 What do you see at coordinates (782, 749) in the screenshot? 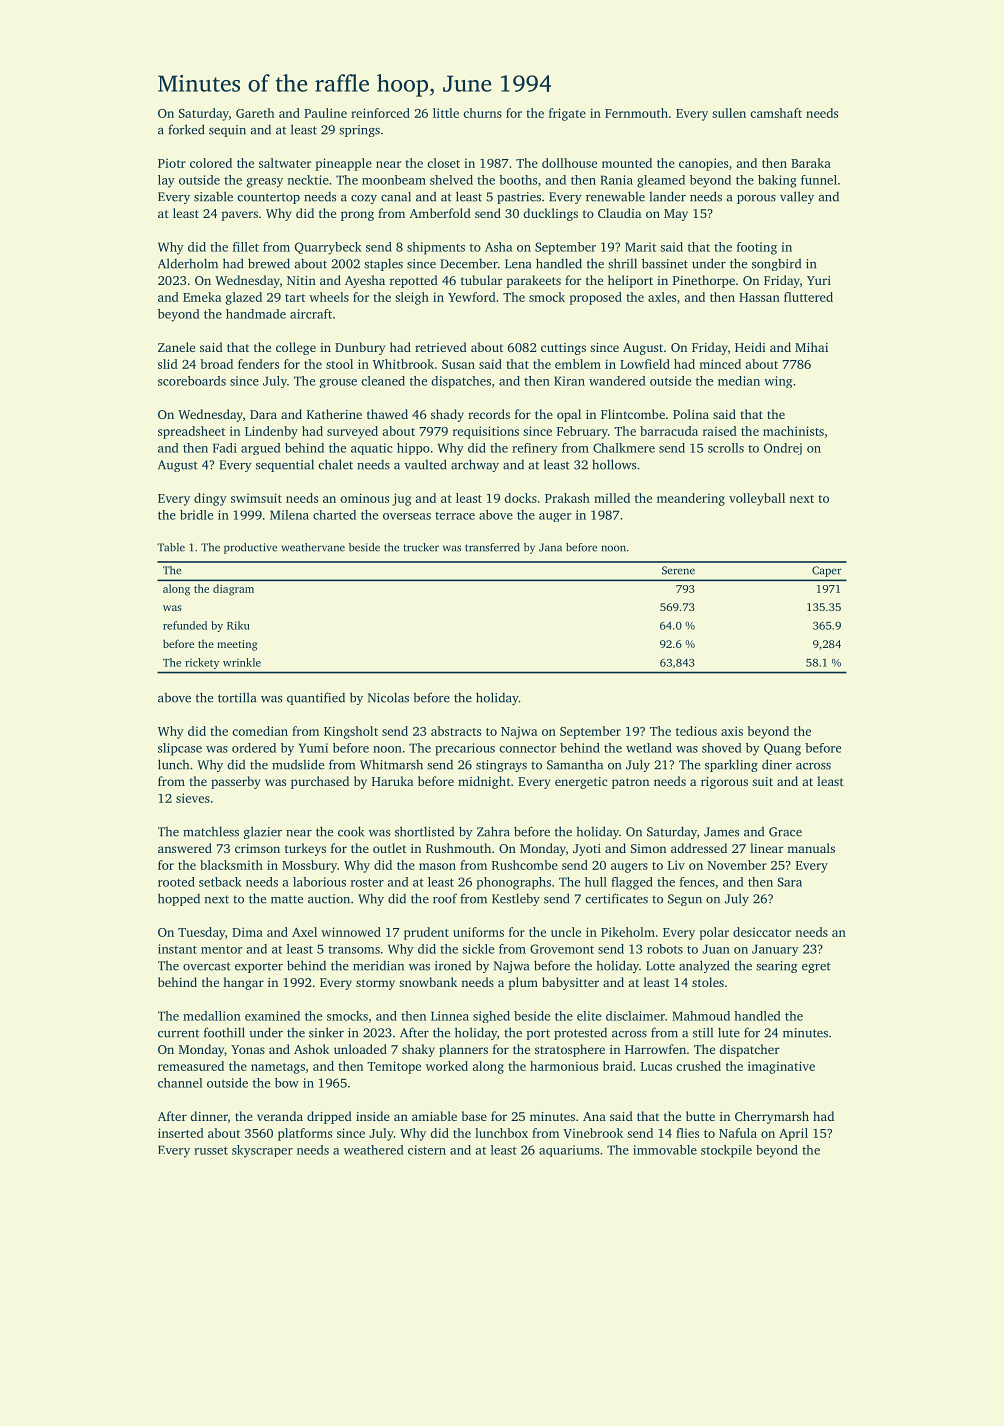
I see `Quang` at bounding box center [782, 749].
